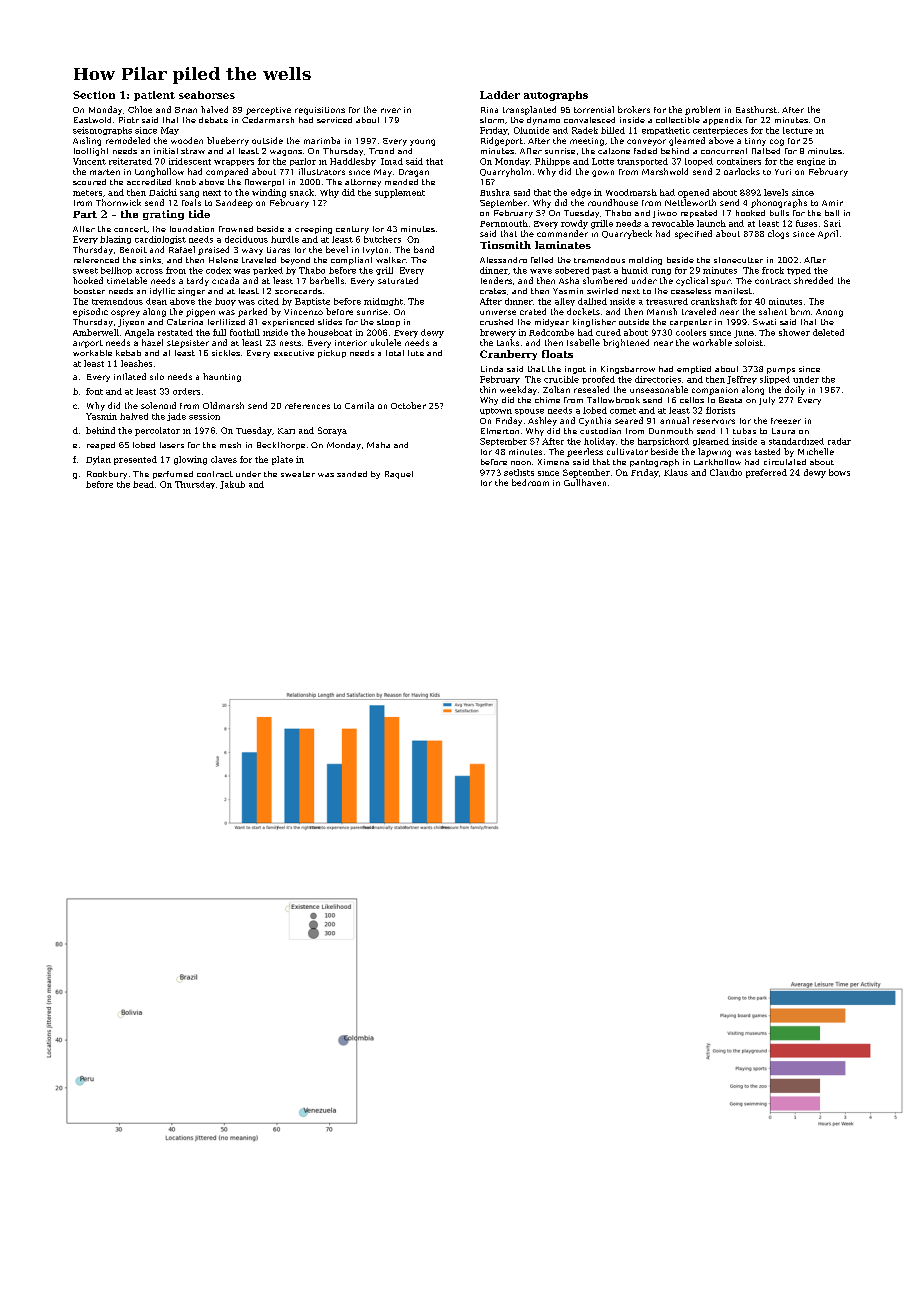 The width and height of the document is (924, 1308). Describe the element at coordinates (702, 110) in the document. I see `problem` at that location.
